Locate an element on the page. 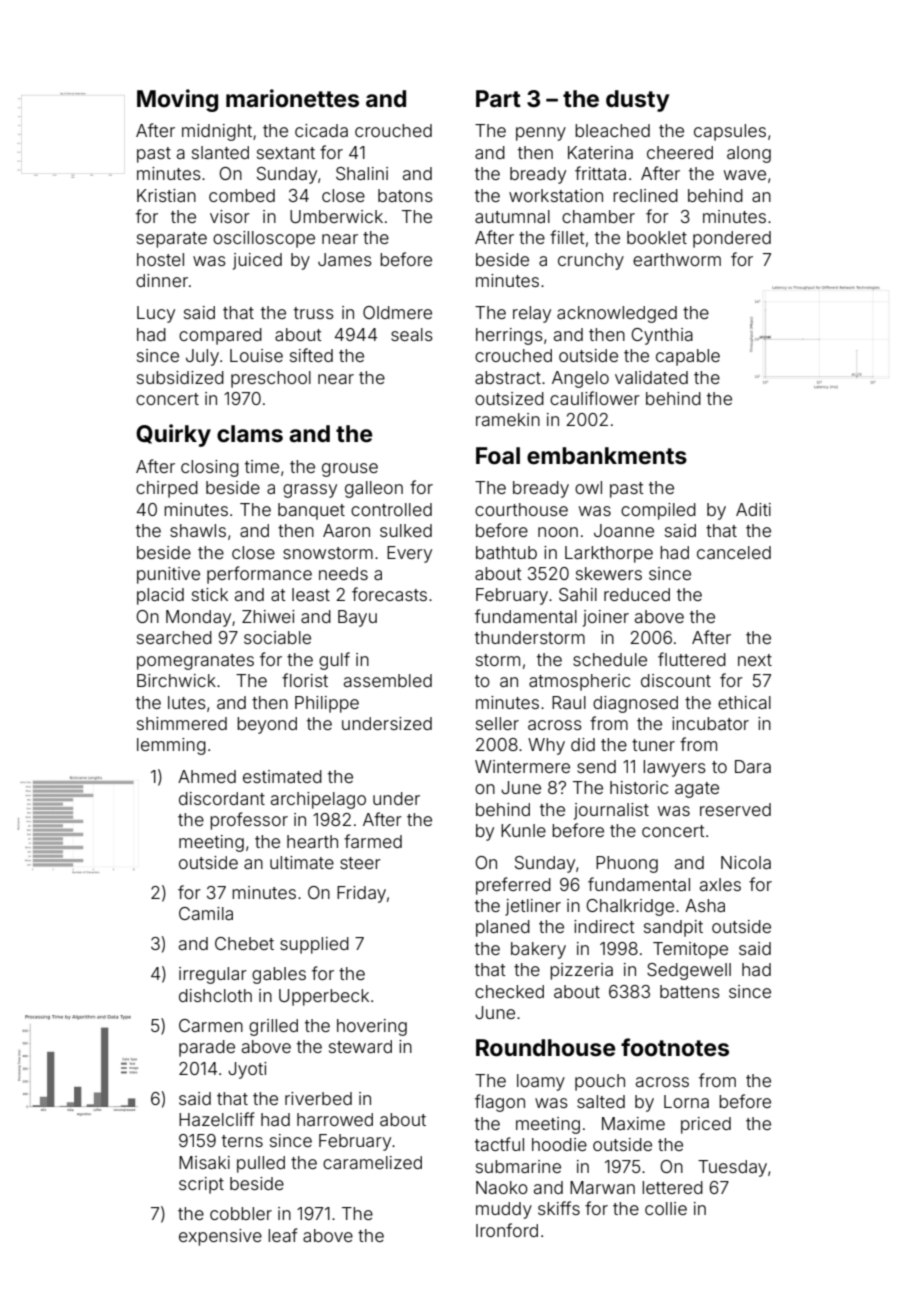 Image resolution: width=908 pixels, height=1316 pixels. did is located at coordinates (583, 744).
